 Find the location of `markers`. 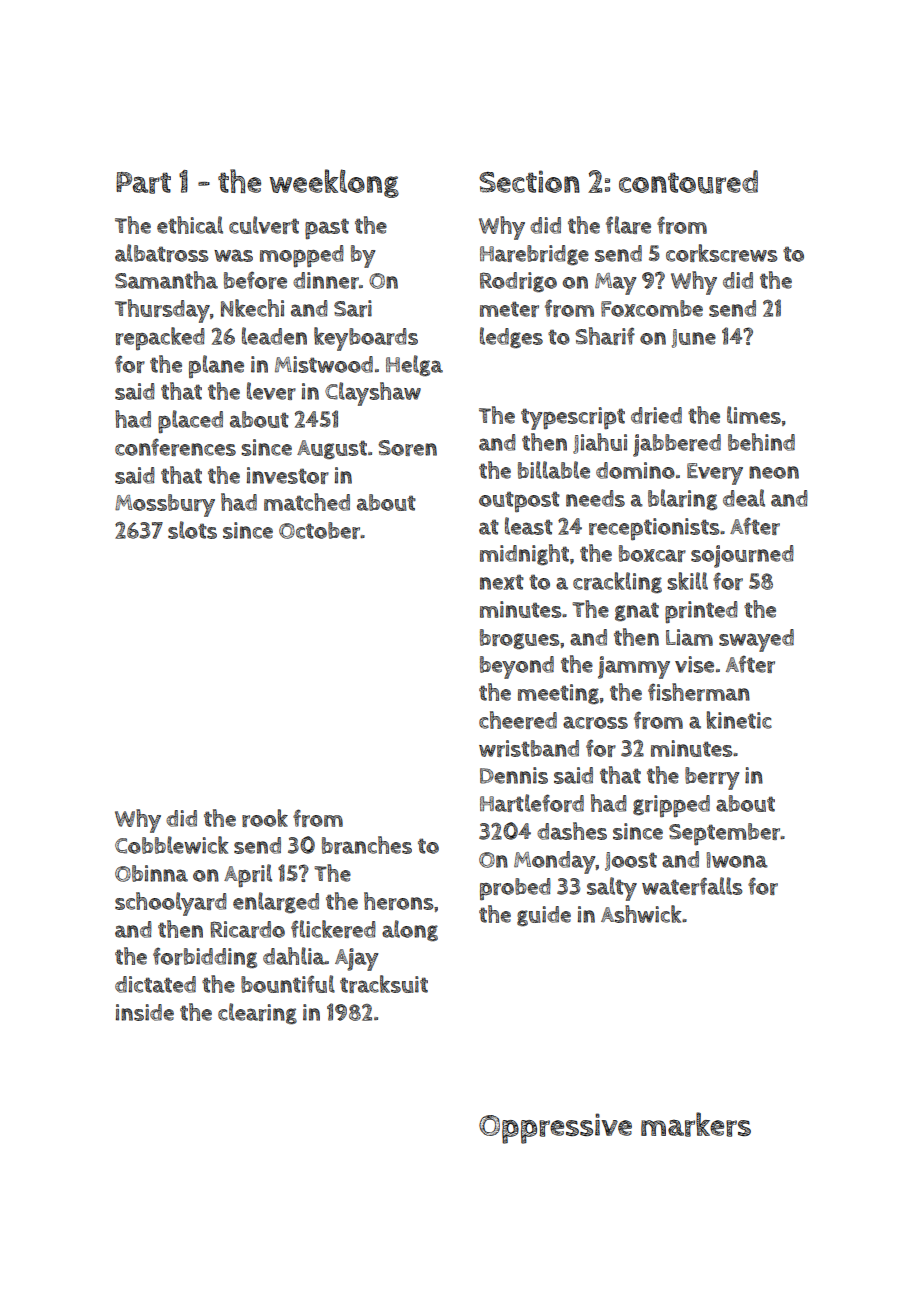

markers is located at coordinates (696, 1124).
